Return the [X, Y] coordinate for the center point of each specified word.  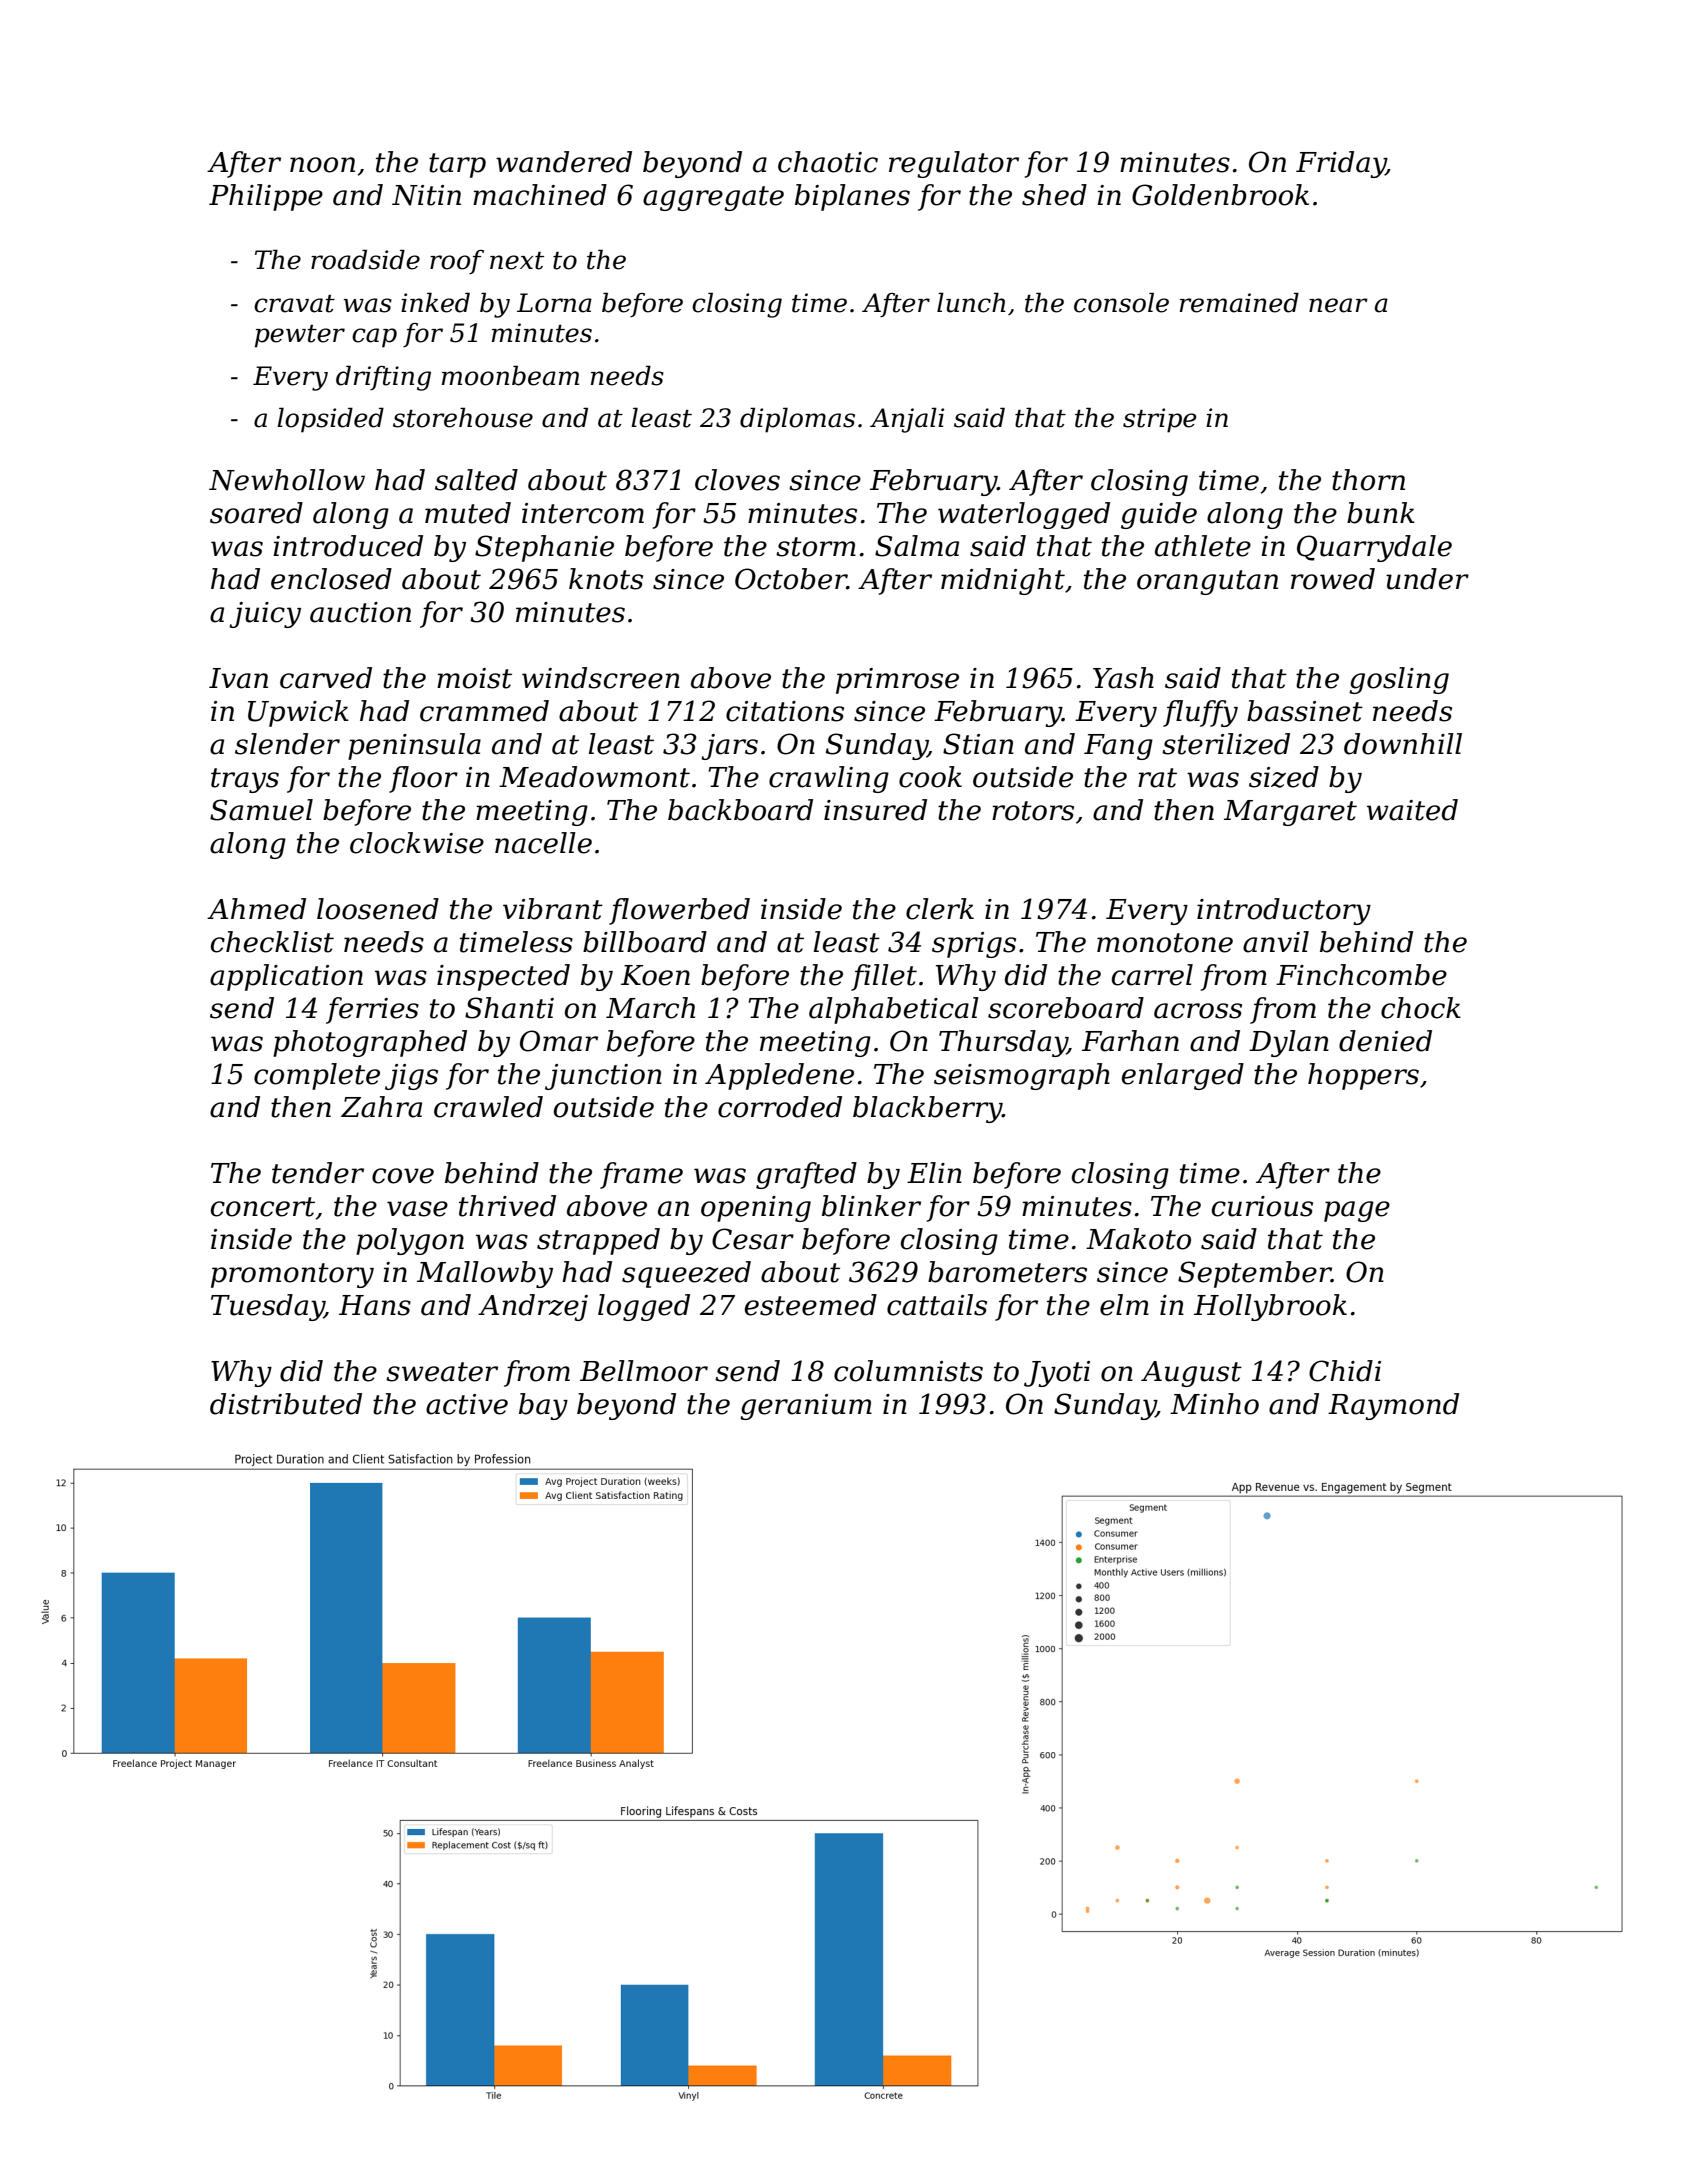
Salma [917, 546]
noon [322, 165]
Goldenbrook [1220, 195]
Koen [655, 975]
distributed [286, 1404]
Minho [1214, 1404]
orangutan [1207, 582]
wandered [564, 162]
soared [256, 513]
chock [1421, 1008]
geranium [806, 1407]
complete [317, 1076]
